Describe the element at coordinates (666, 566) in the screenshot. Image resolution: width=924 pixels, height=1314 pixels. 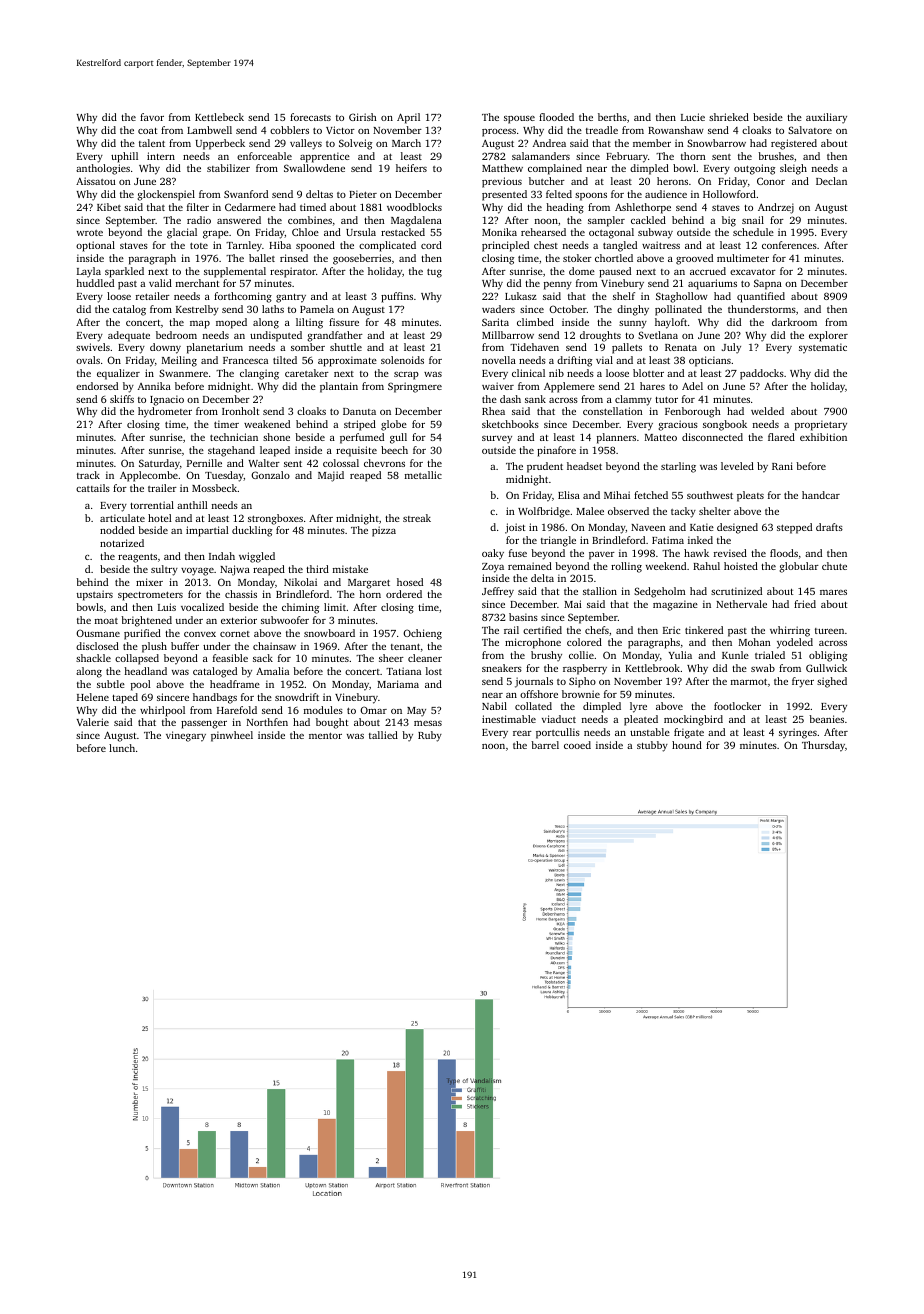
I see `weekend` at that location.
